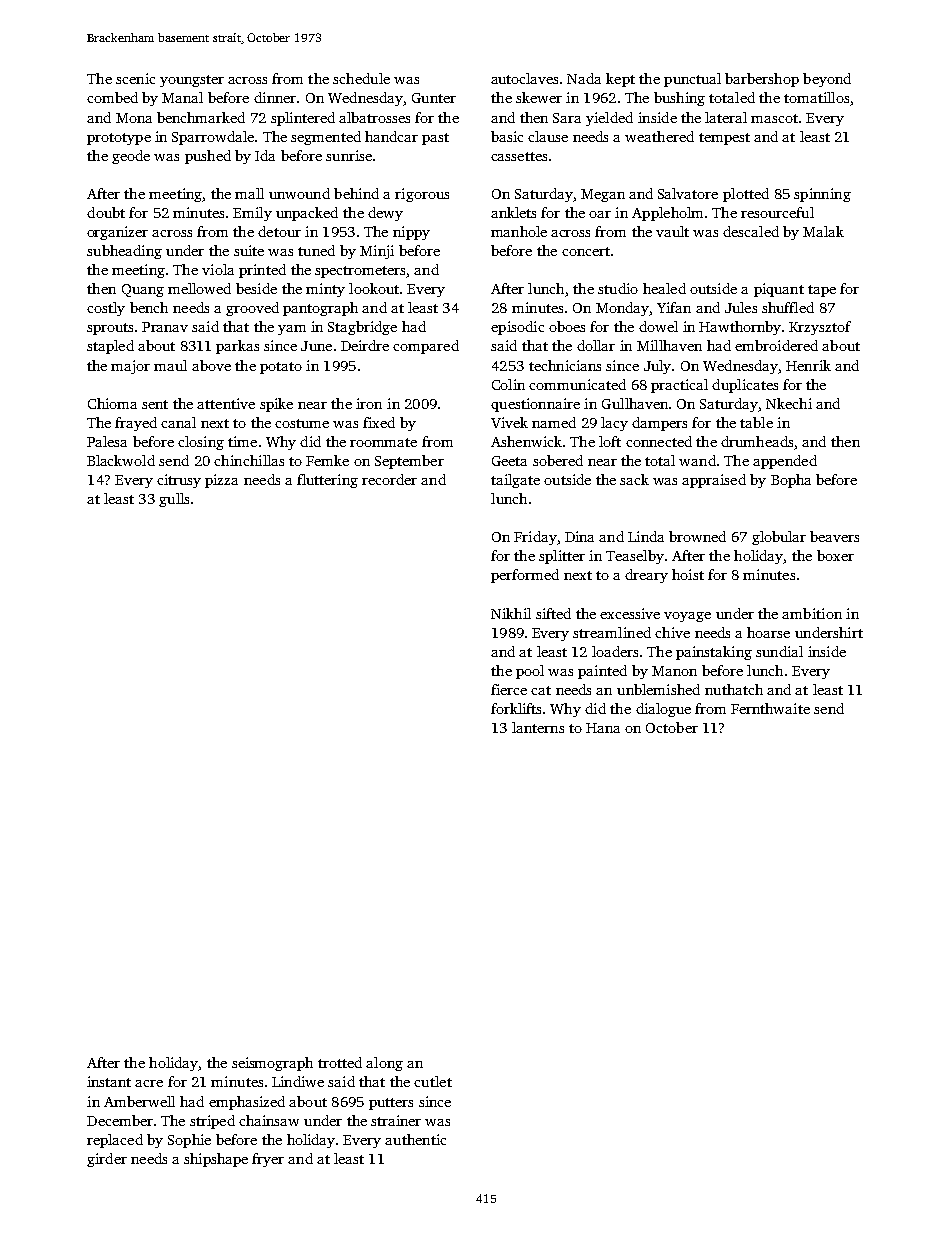 The image size is (952, 1233). Describe the element at coordinates (509, 689) in the image. I see `fierce` at that location.
